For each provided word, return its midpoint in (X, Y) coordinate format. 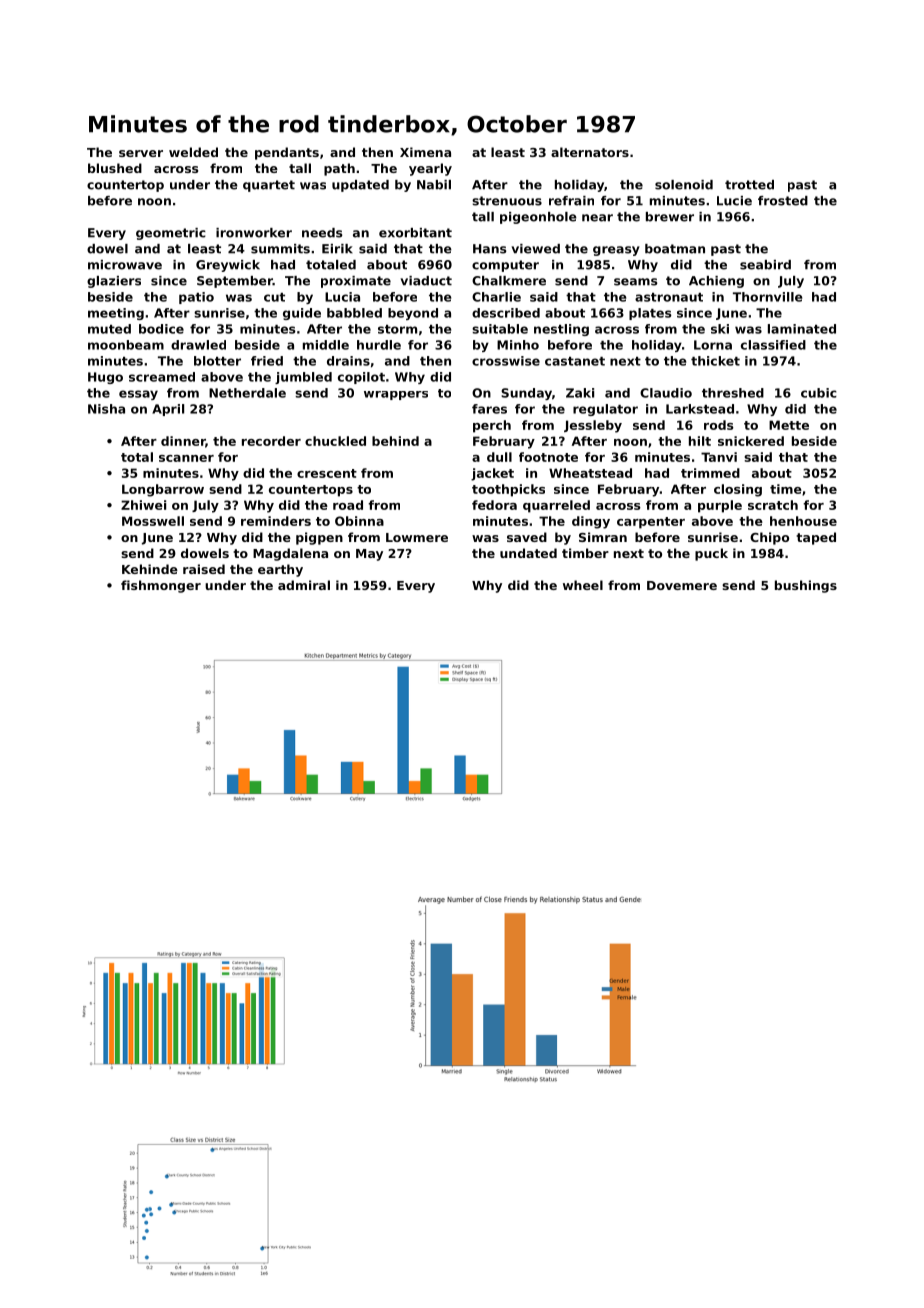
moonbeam (126, 345)
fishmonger (161, 586)
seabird (765, 265)
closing (738, 490)
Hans (489, 249)
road (348, 505)
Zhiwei (143, 505)
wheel (583, 585)
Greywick (228, 266)
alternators (590, 152)
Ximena (425, 152)
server (141, 153)
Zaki (580, 393)
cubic (819, 393)
